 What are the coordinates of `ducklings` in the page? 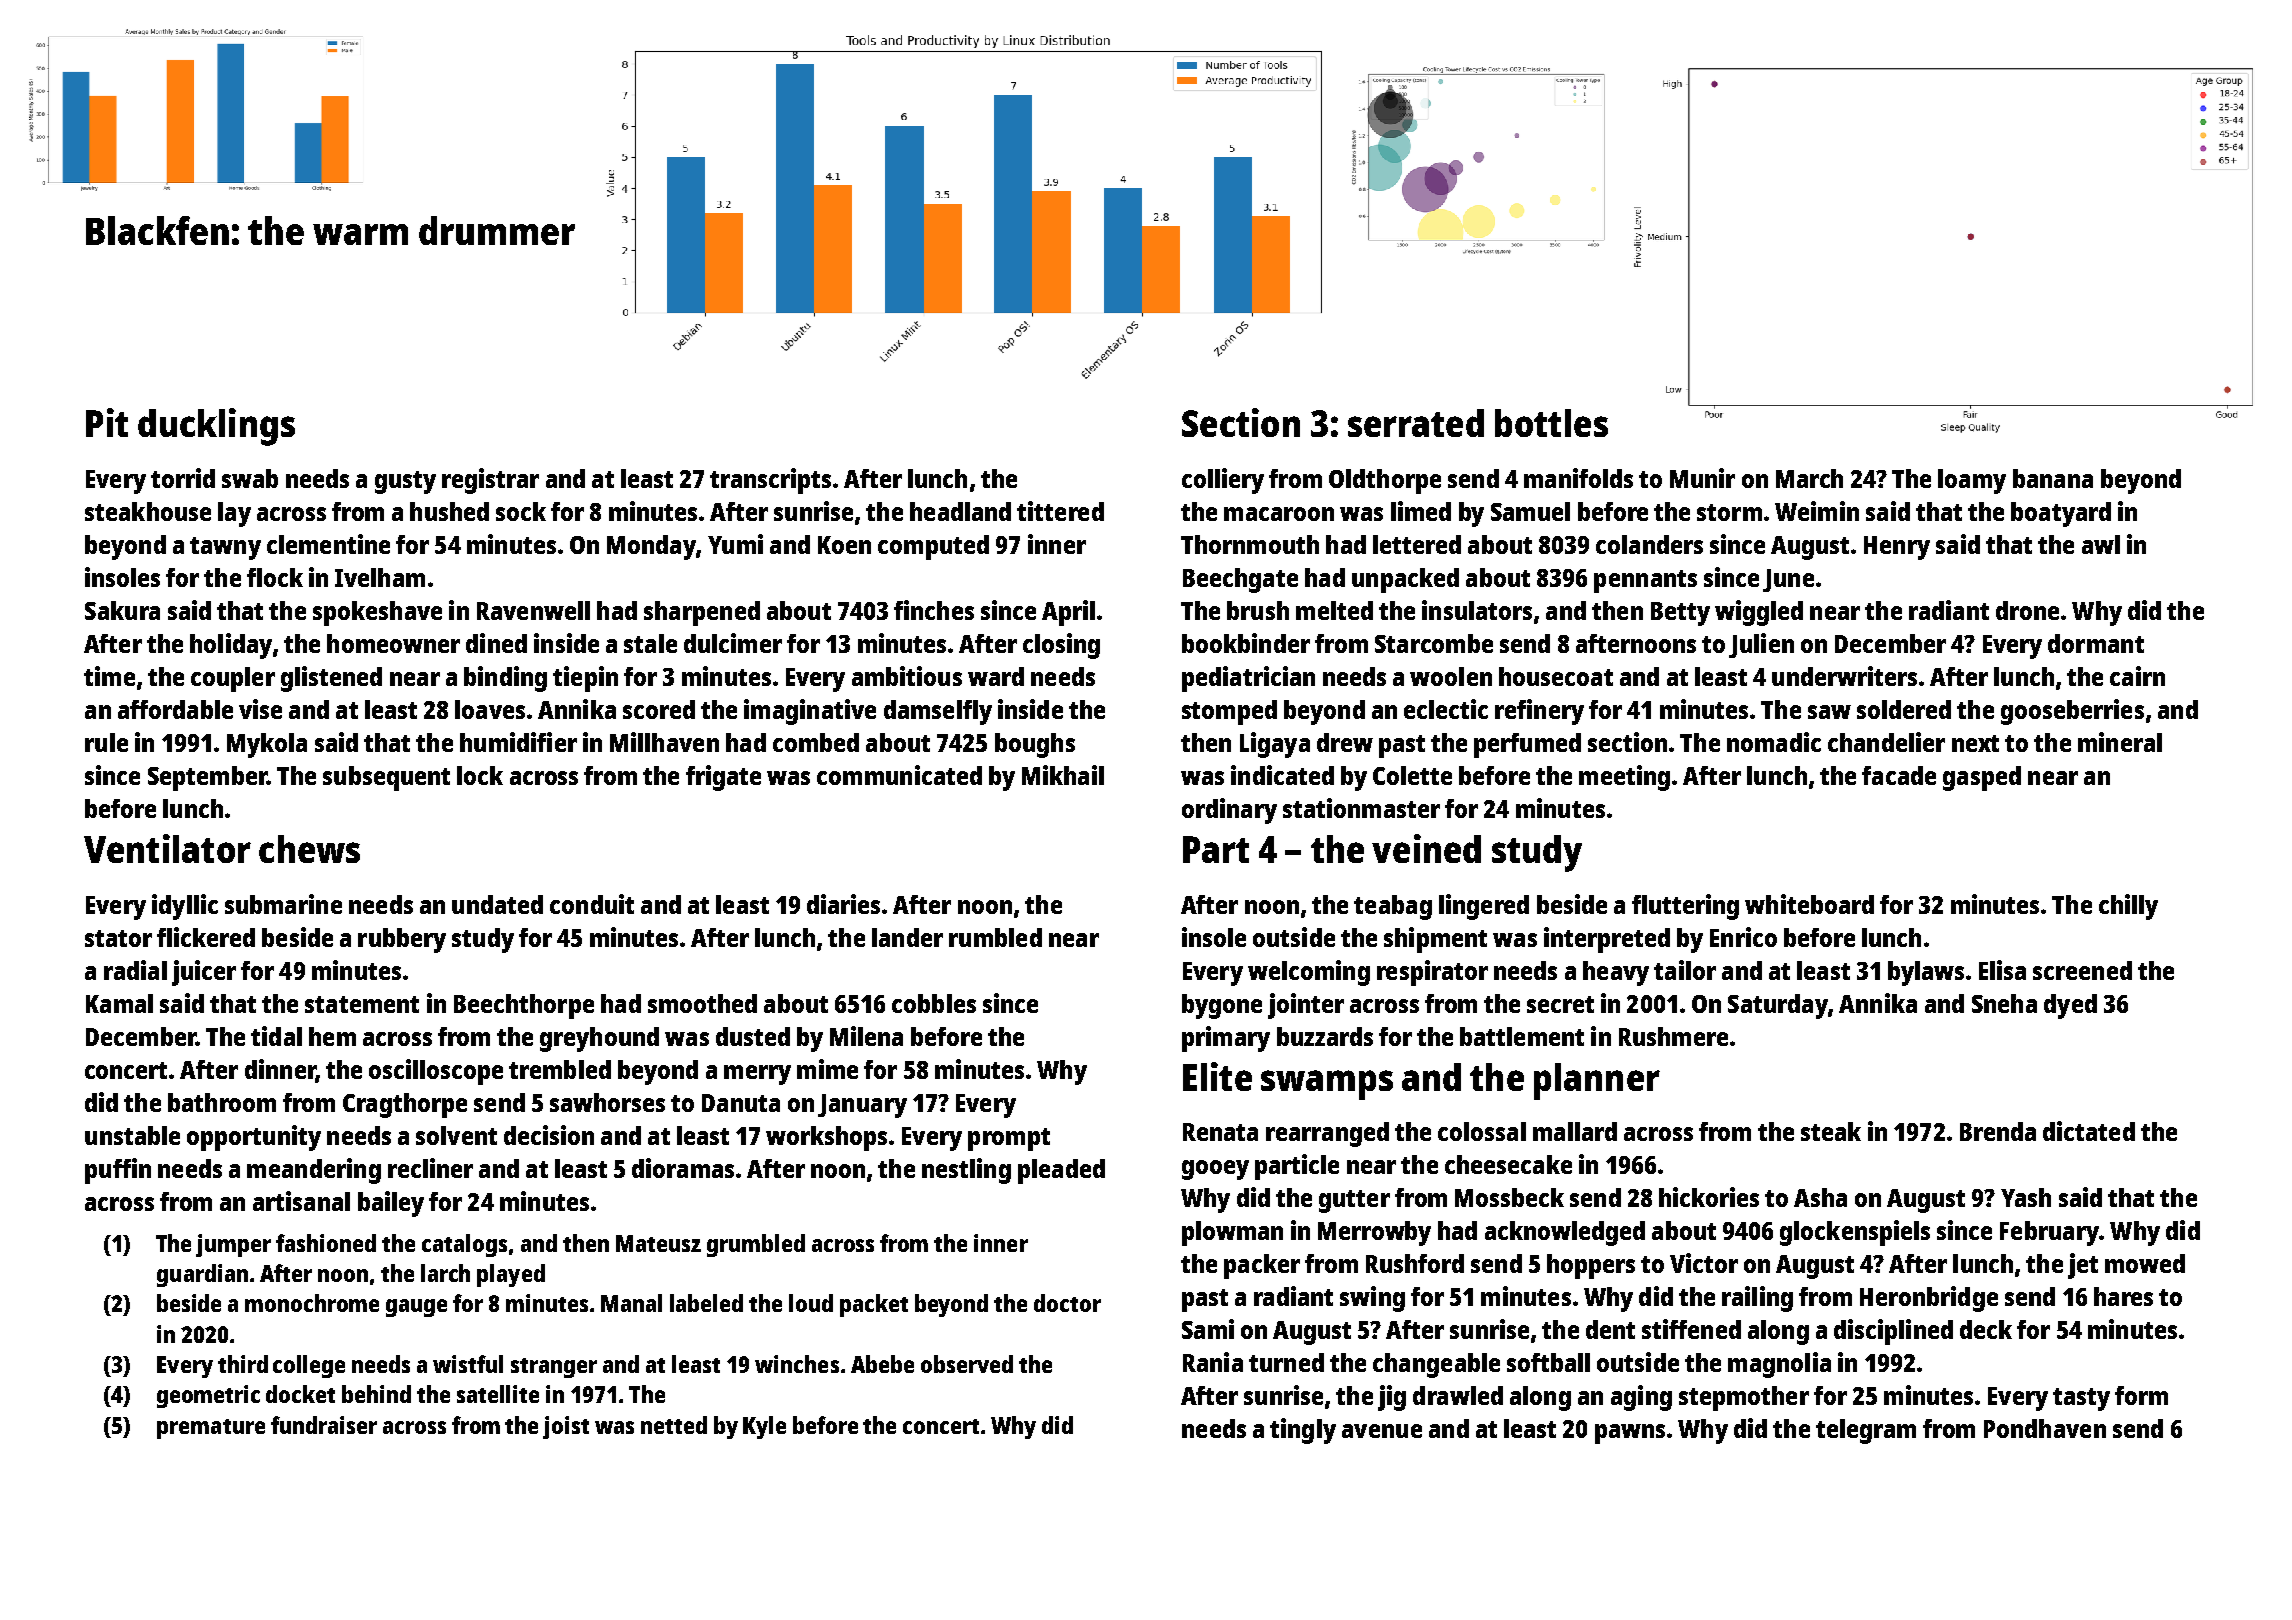 It's located at (216, 427).
